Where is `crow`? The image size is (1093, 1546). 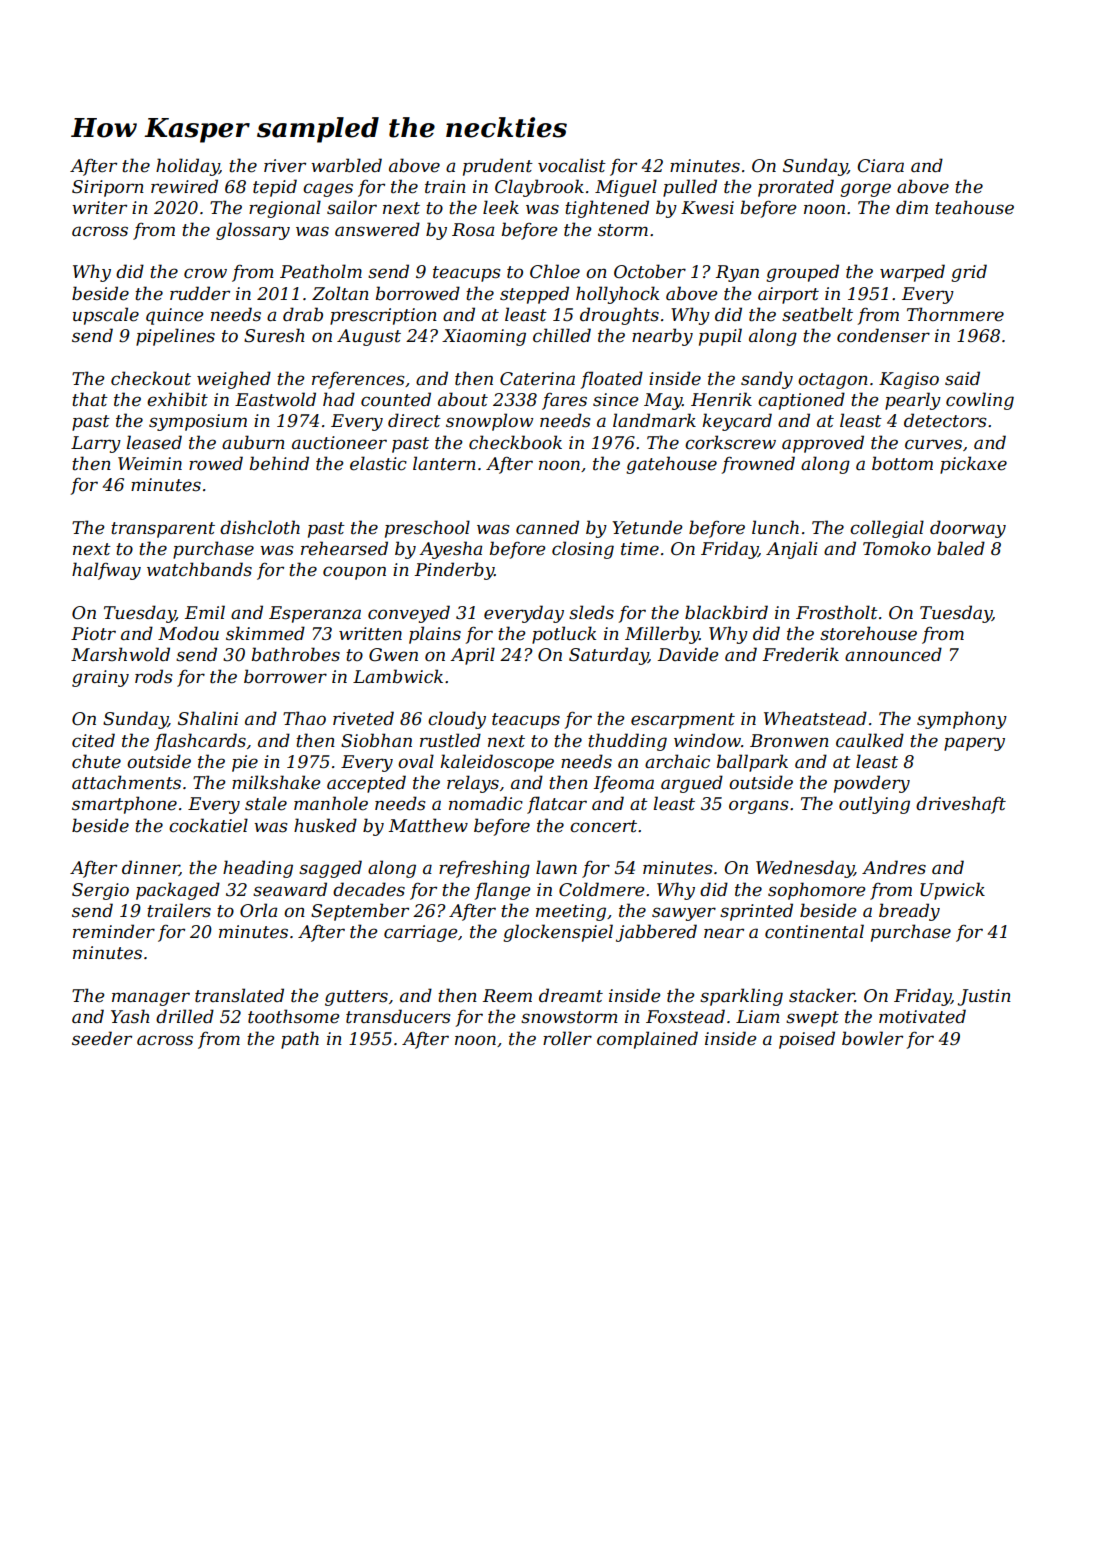 crow is located at coordinates (205, 273).
